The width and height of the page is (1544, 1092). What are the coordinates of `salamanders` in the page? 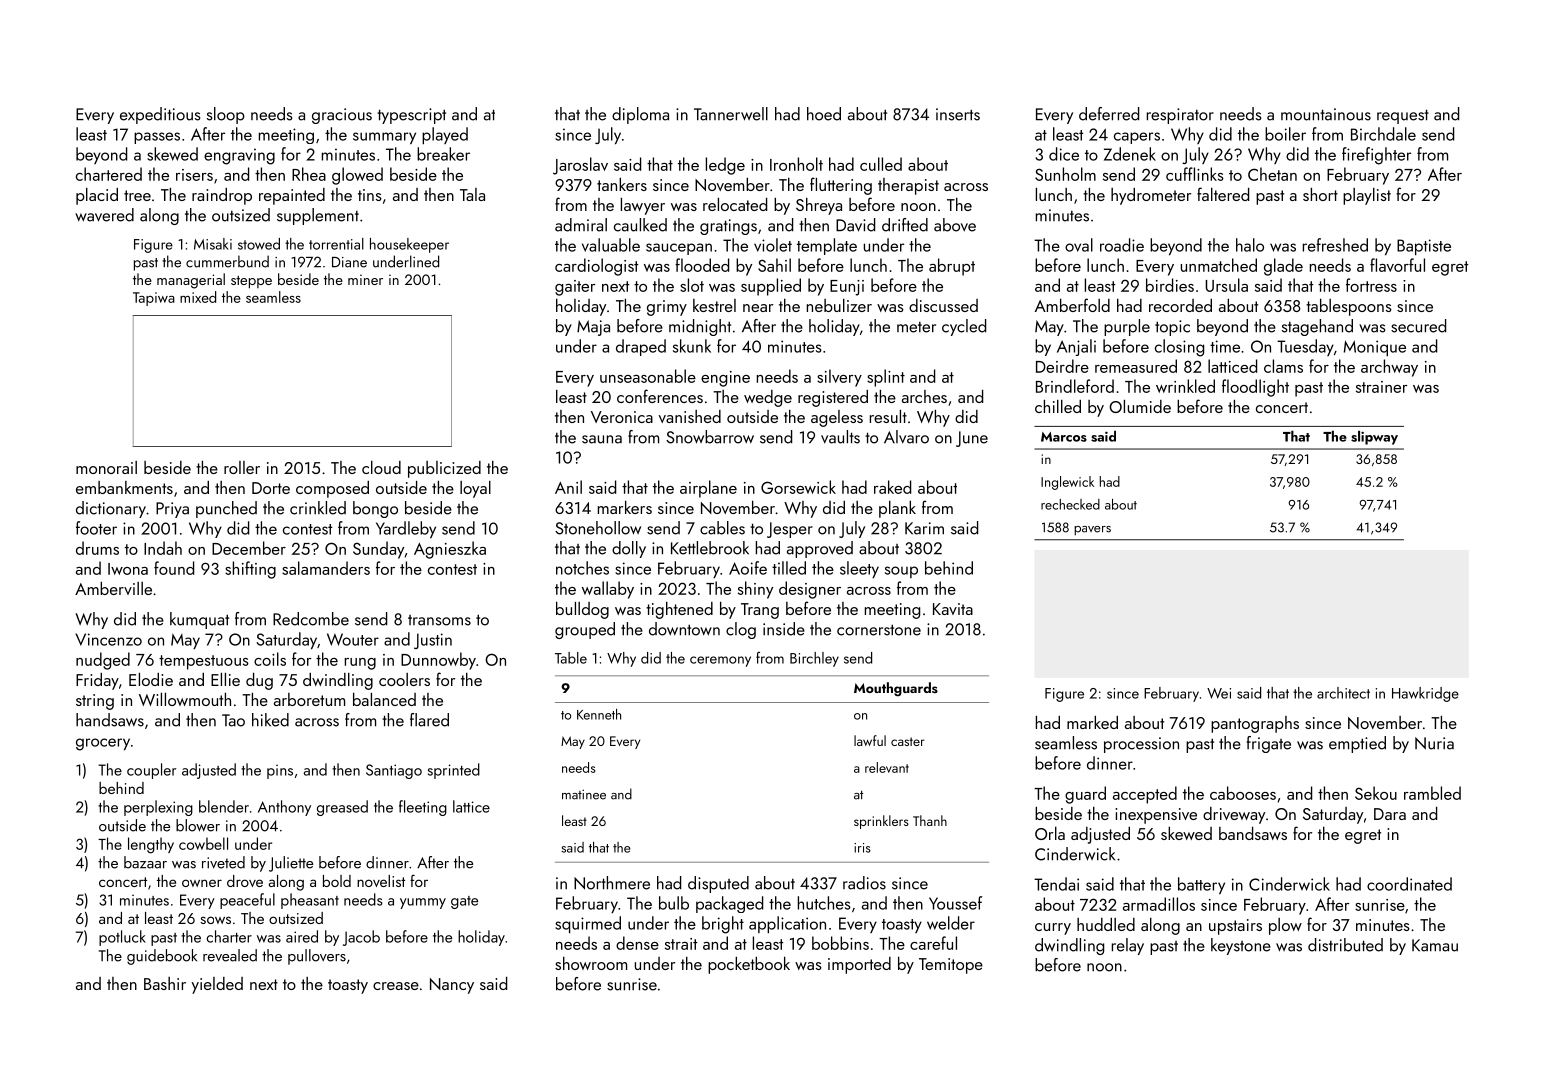 It's located at (326, 568).
